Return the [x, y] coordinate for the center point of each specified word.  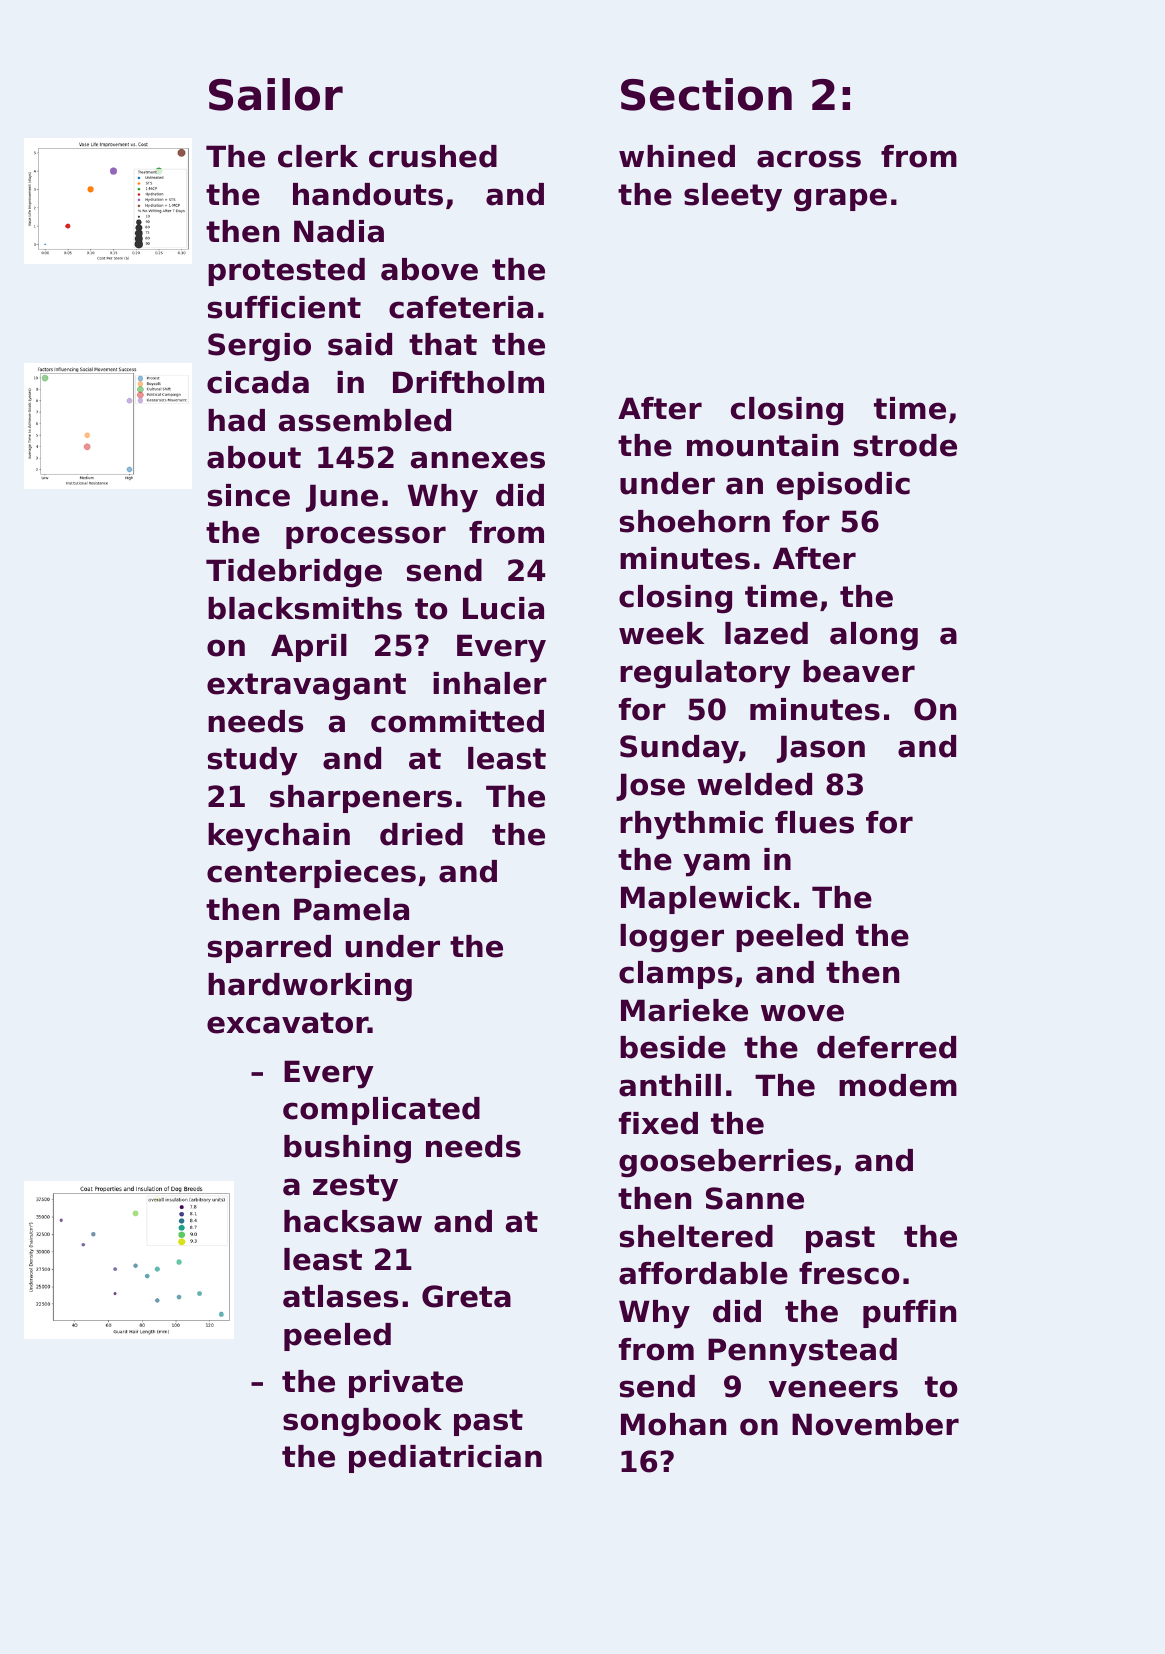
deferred [886, 1047]
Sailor [276, 94]
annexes [478, 460]
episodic [843, 486]
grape [840, 200]
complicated [381, 1111]
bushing [347, 1149]
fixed [658, 1123]
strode [905, 445]
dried [421, 834]
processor [366, 537]
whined [677, 156]
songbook [362, 1422]
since [249, 495]
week [662, 633]
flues [814, 822]
